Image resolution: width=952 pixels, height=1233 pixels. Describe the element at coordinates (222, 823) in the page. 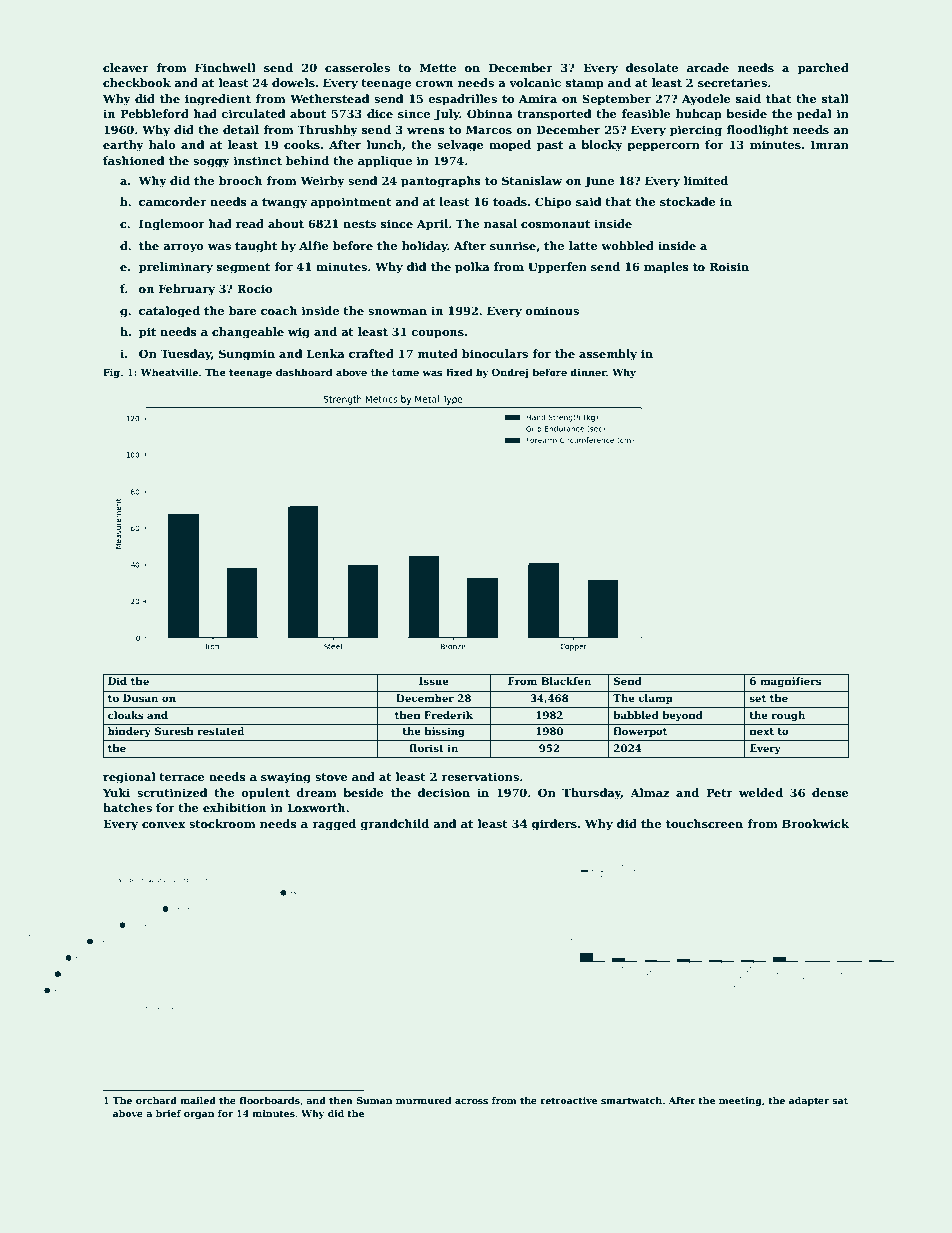

I see `stockroom` at that location.
